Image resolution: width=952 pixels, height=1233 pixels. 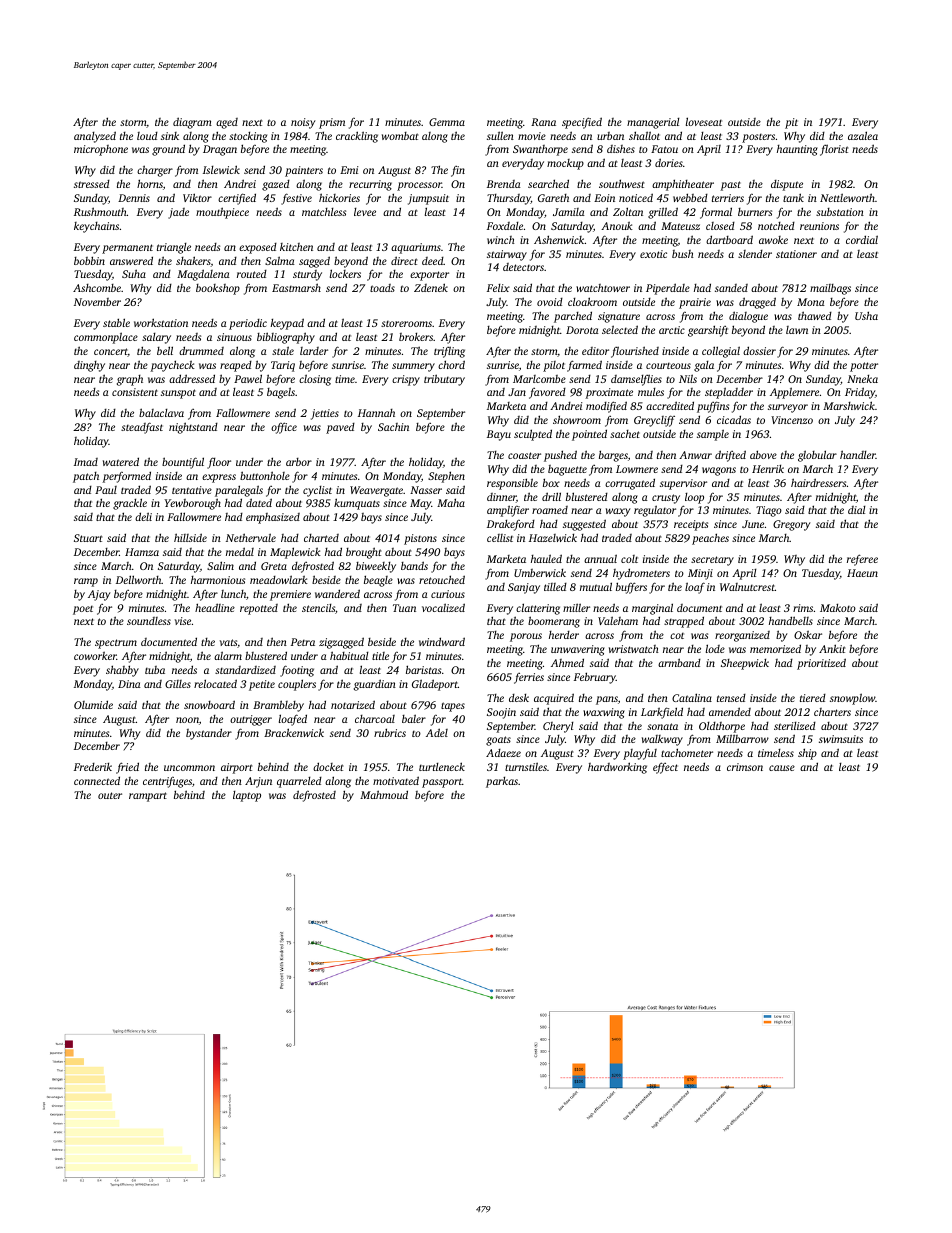 I want to click on referee, so click(x=862, y=560).
